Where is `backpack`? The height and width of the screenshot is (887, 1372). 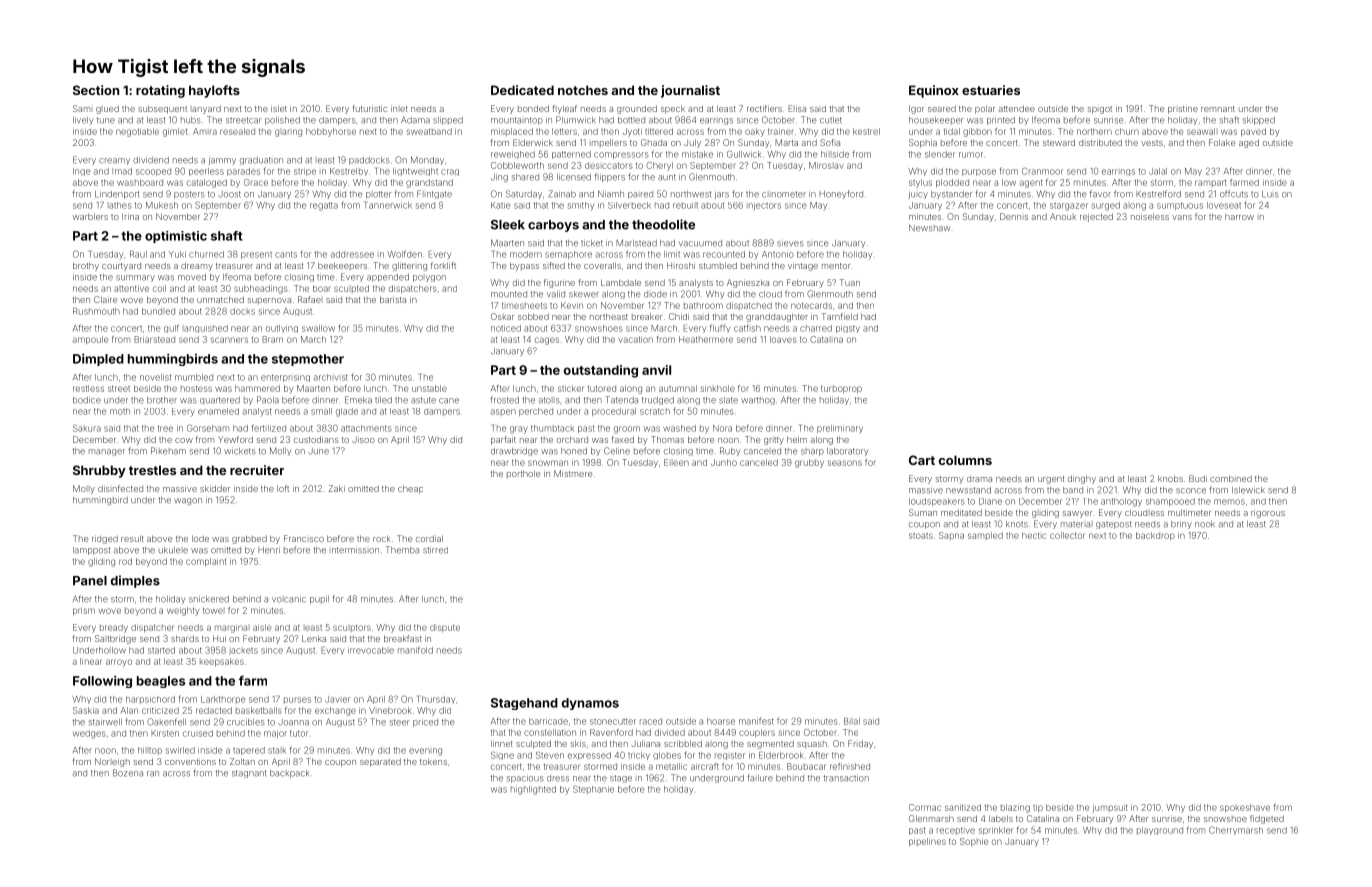
backpack is located at coordinates (289, 774).
